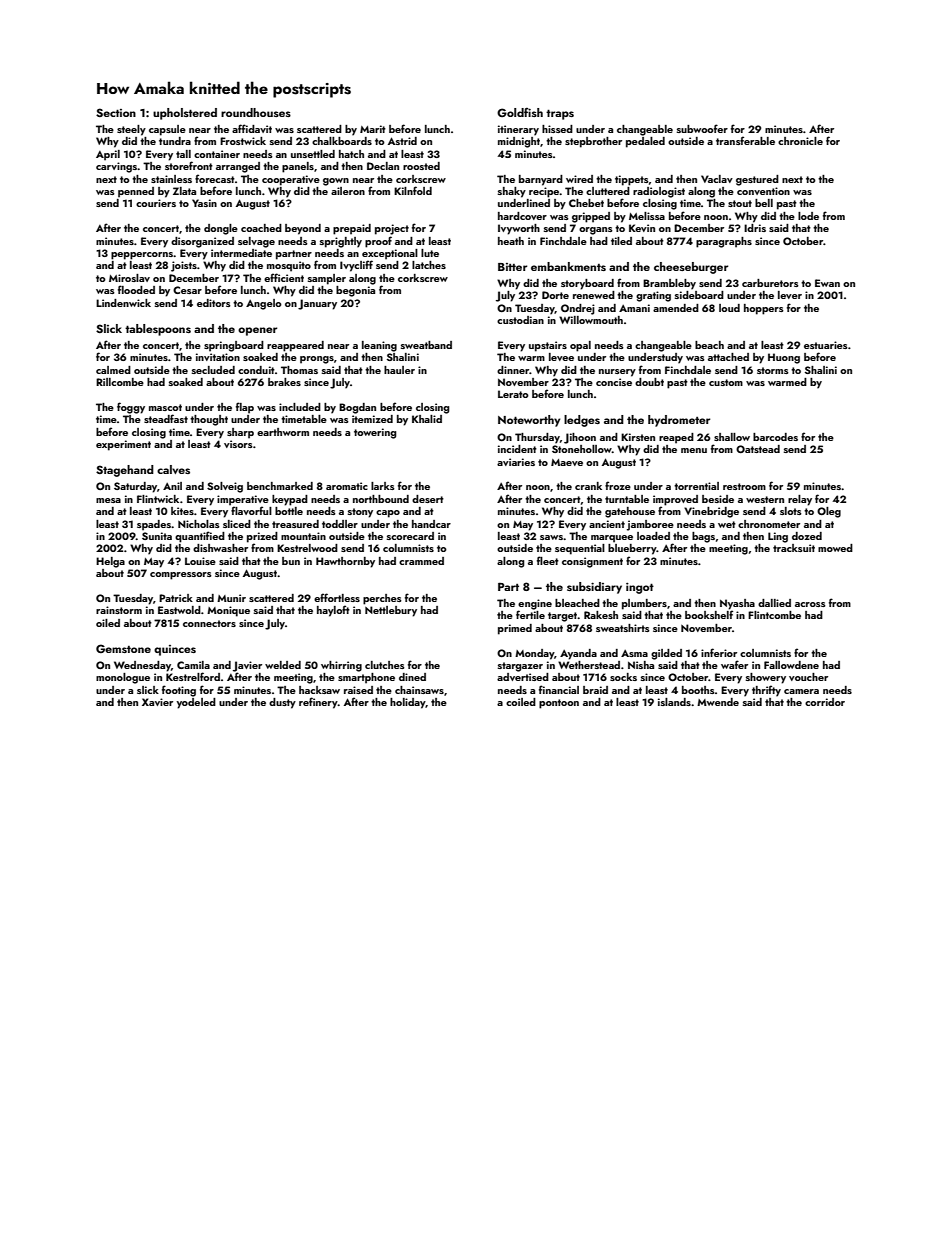 This screenshot has width=952, height=1233. What do you see at coordinates (284, 277) in the screenshot?
I see `efficient` at bounding box center [284, 277].
